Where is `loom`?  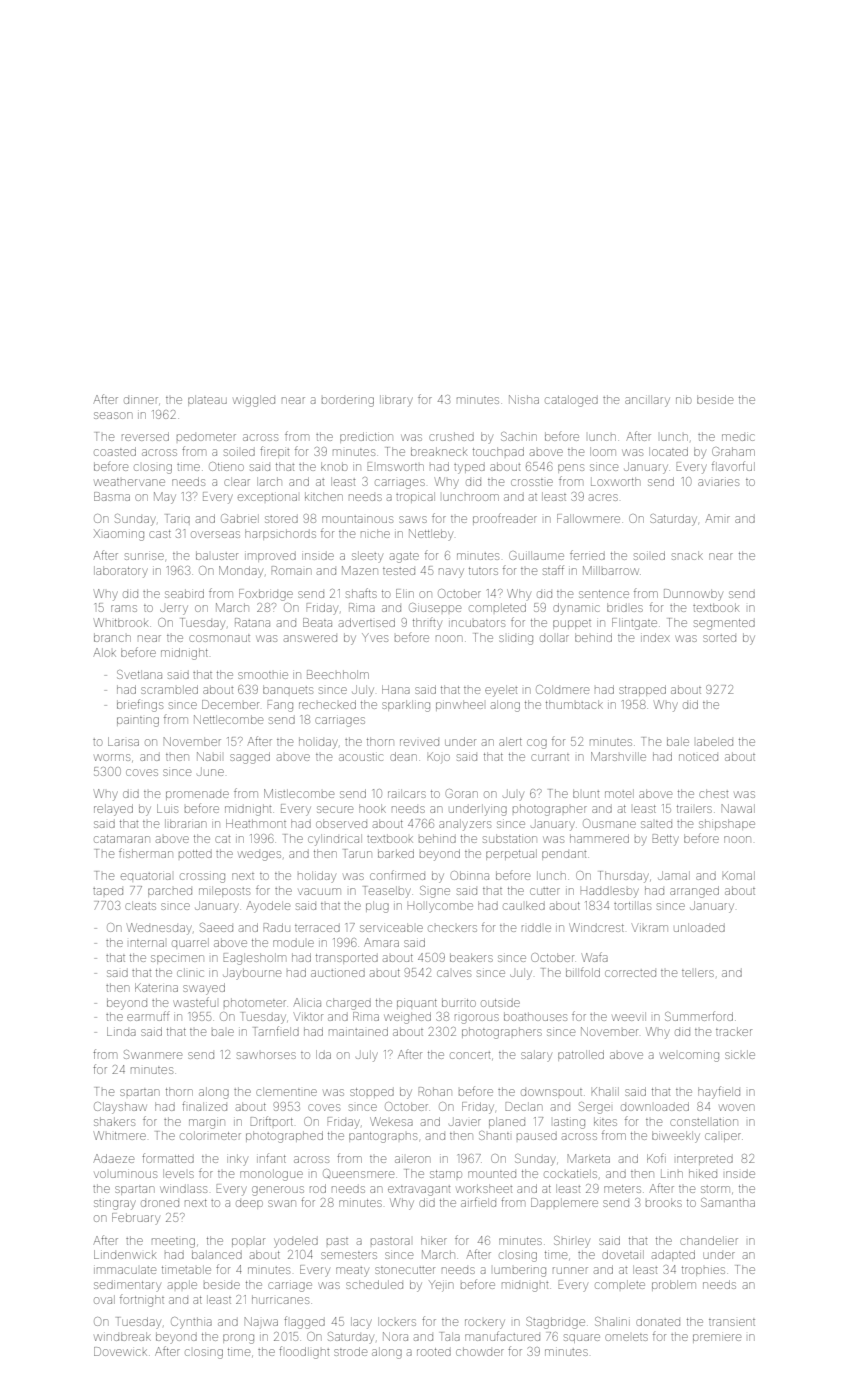 loom is located at coordinates (603, 451).
